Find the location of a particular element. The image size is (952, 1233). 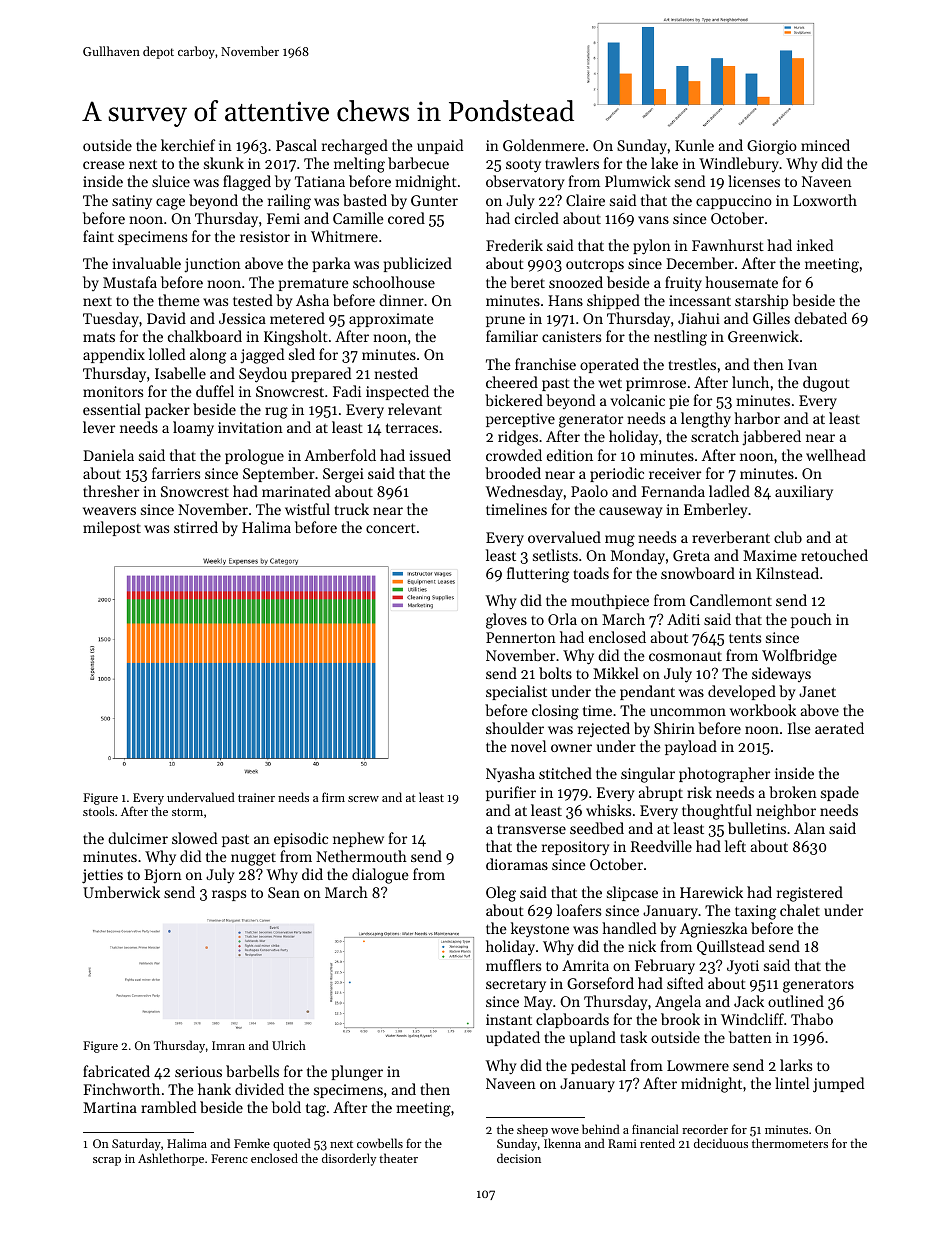

Kilnstead is located at coordinates (787, 573).
